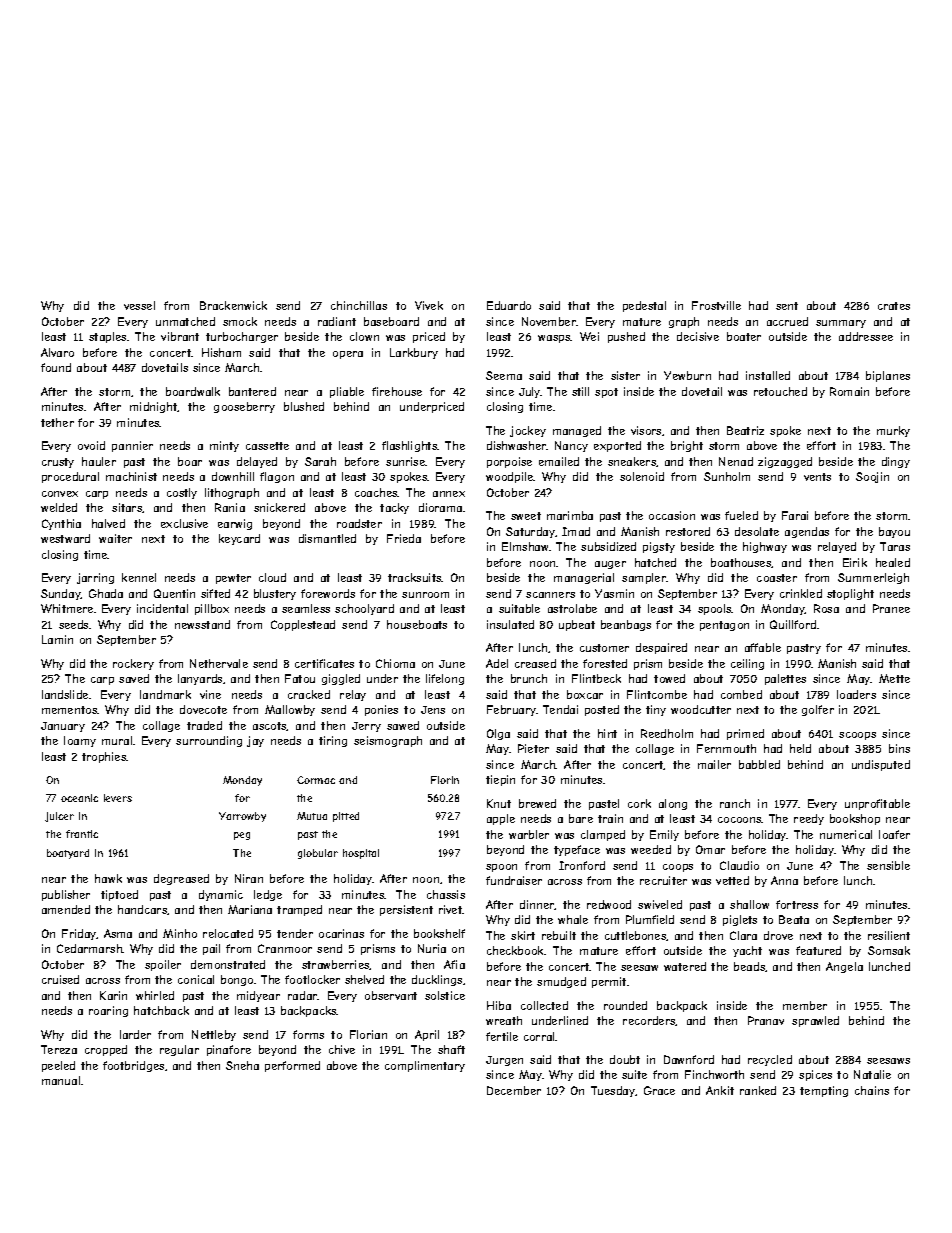  What do you see at coordinates (716, 305) in the screenshot?
I see `Frostville` at bounding box center [716, 305].
